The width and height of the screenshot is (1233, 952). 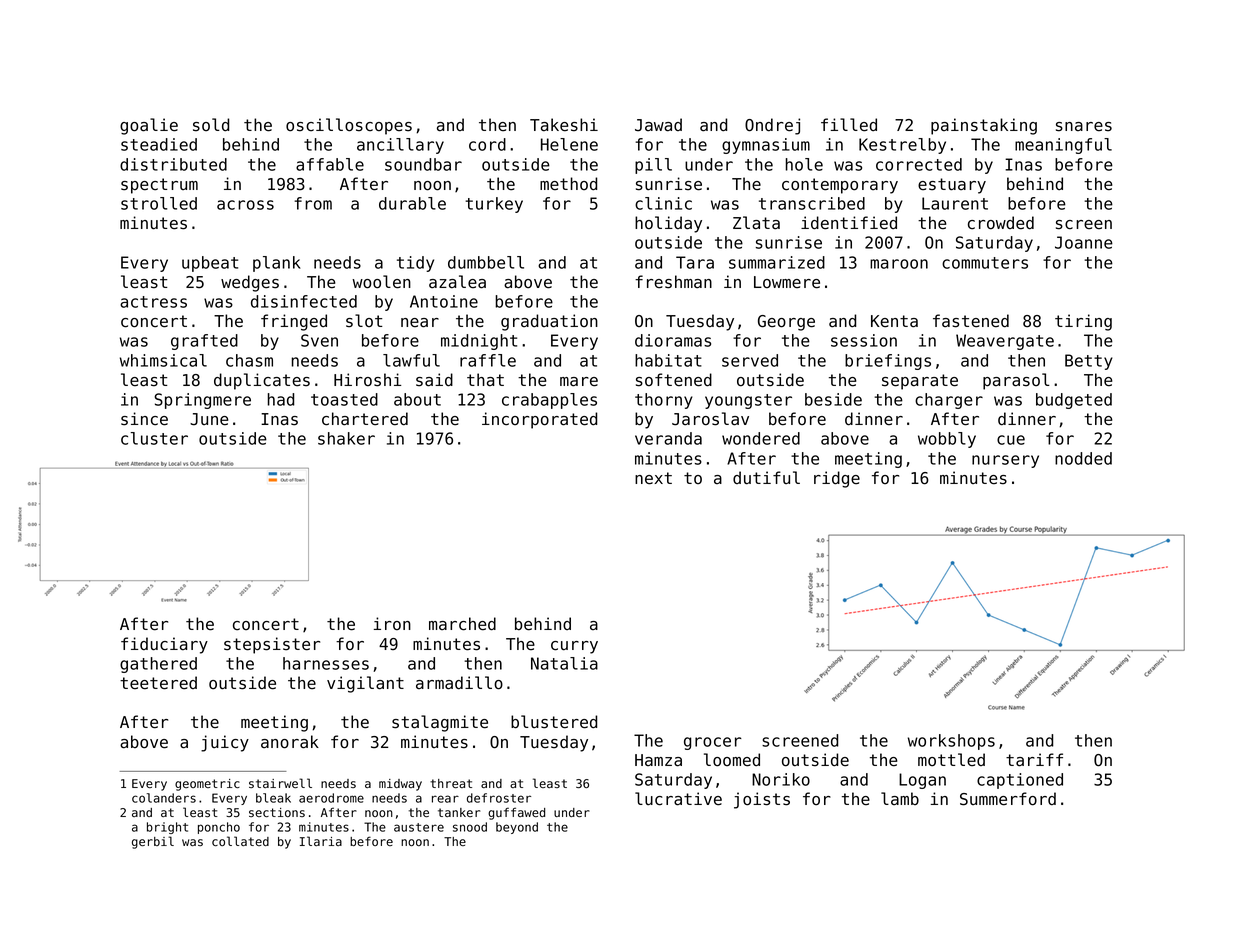 I want to click on dumbbell, so click(x=486, y=262).
